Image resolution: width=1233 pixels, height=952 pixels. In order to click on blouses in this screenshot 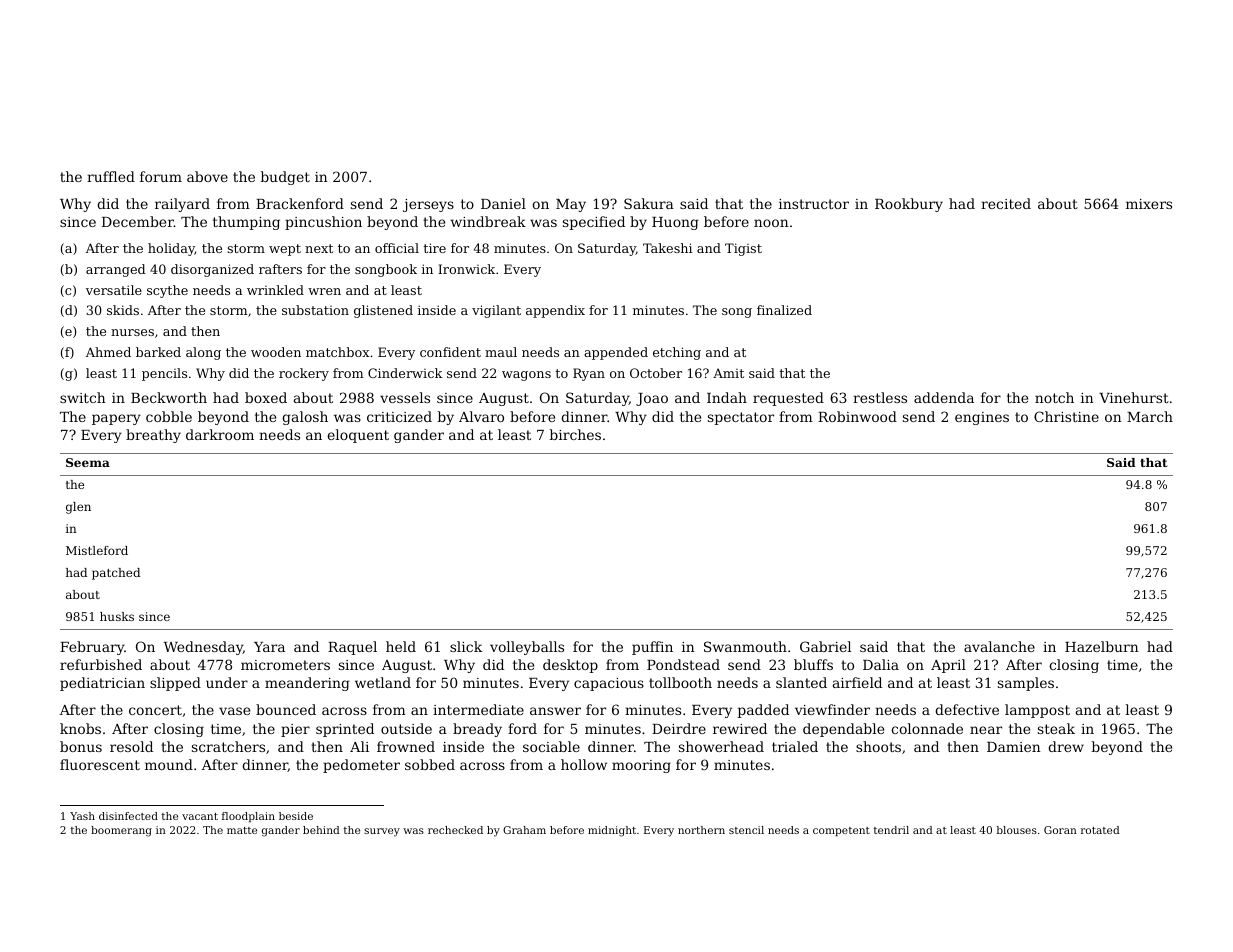, I will do `click(1017, 830)`.
